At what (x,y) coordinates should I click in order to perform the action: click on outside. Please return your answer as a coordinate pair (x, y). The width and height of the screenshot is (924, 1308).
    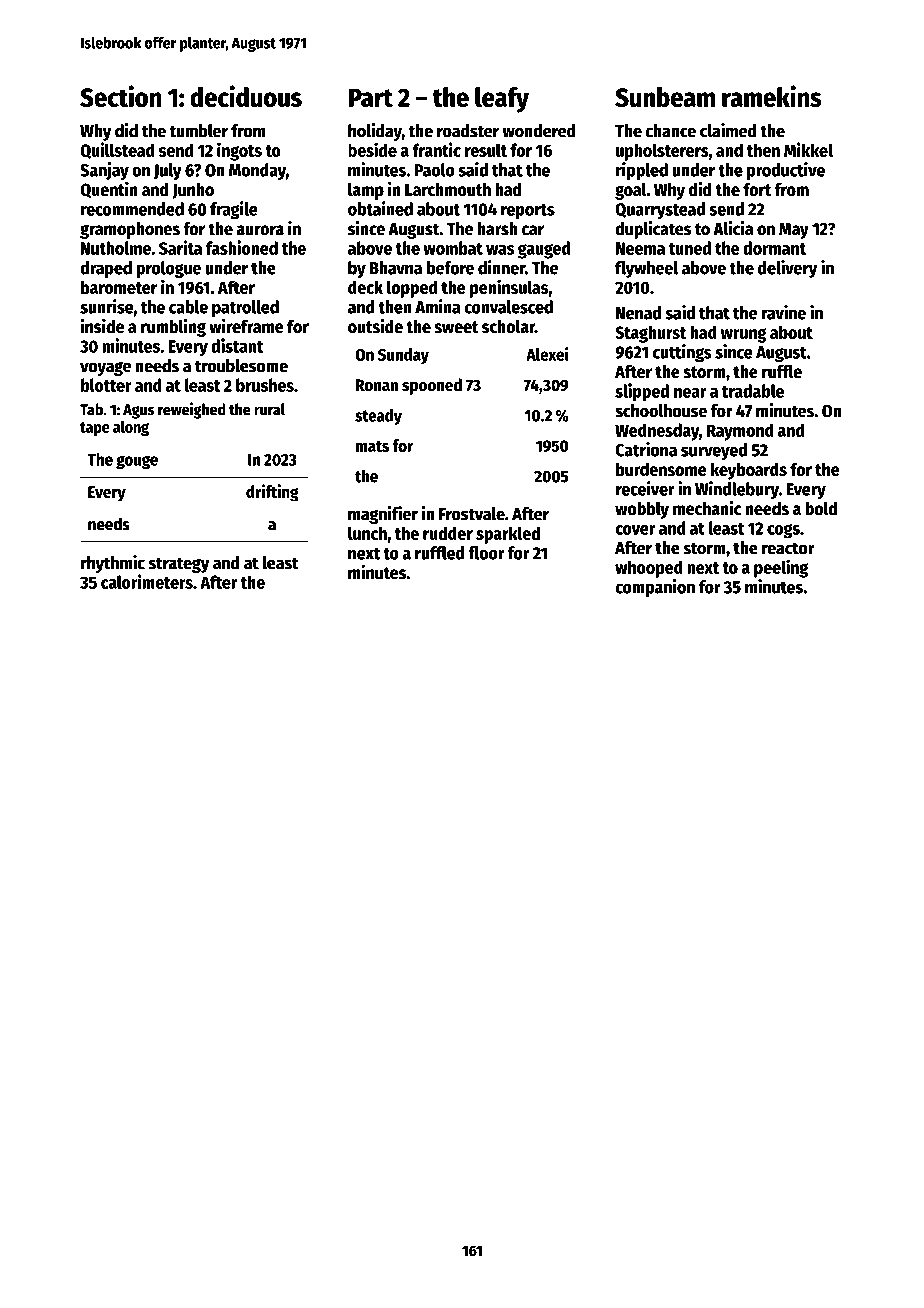
    Looking at the image, I should click on (375, 325).
